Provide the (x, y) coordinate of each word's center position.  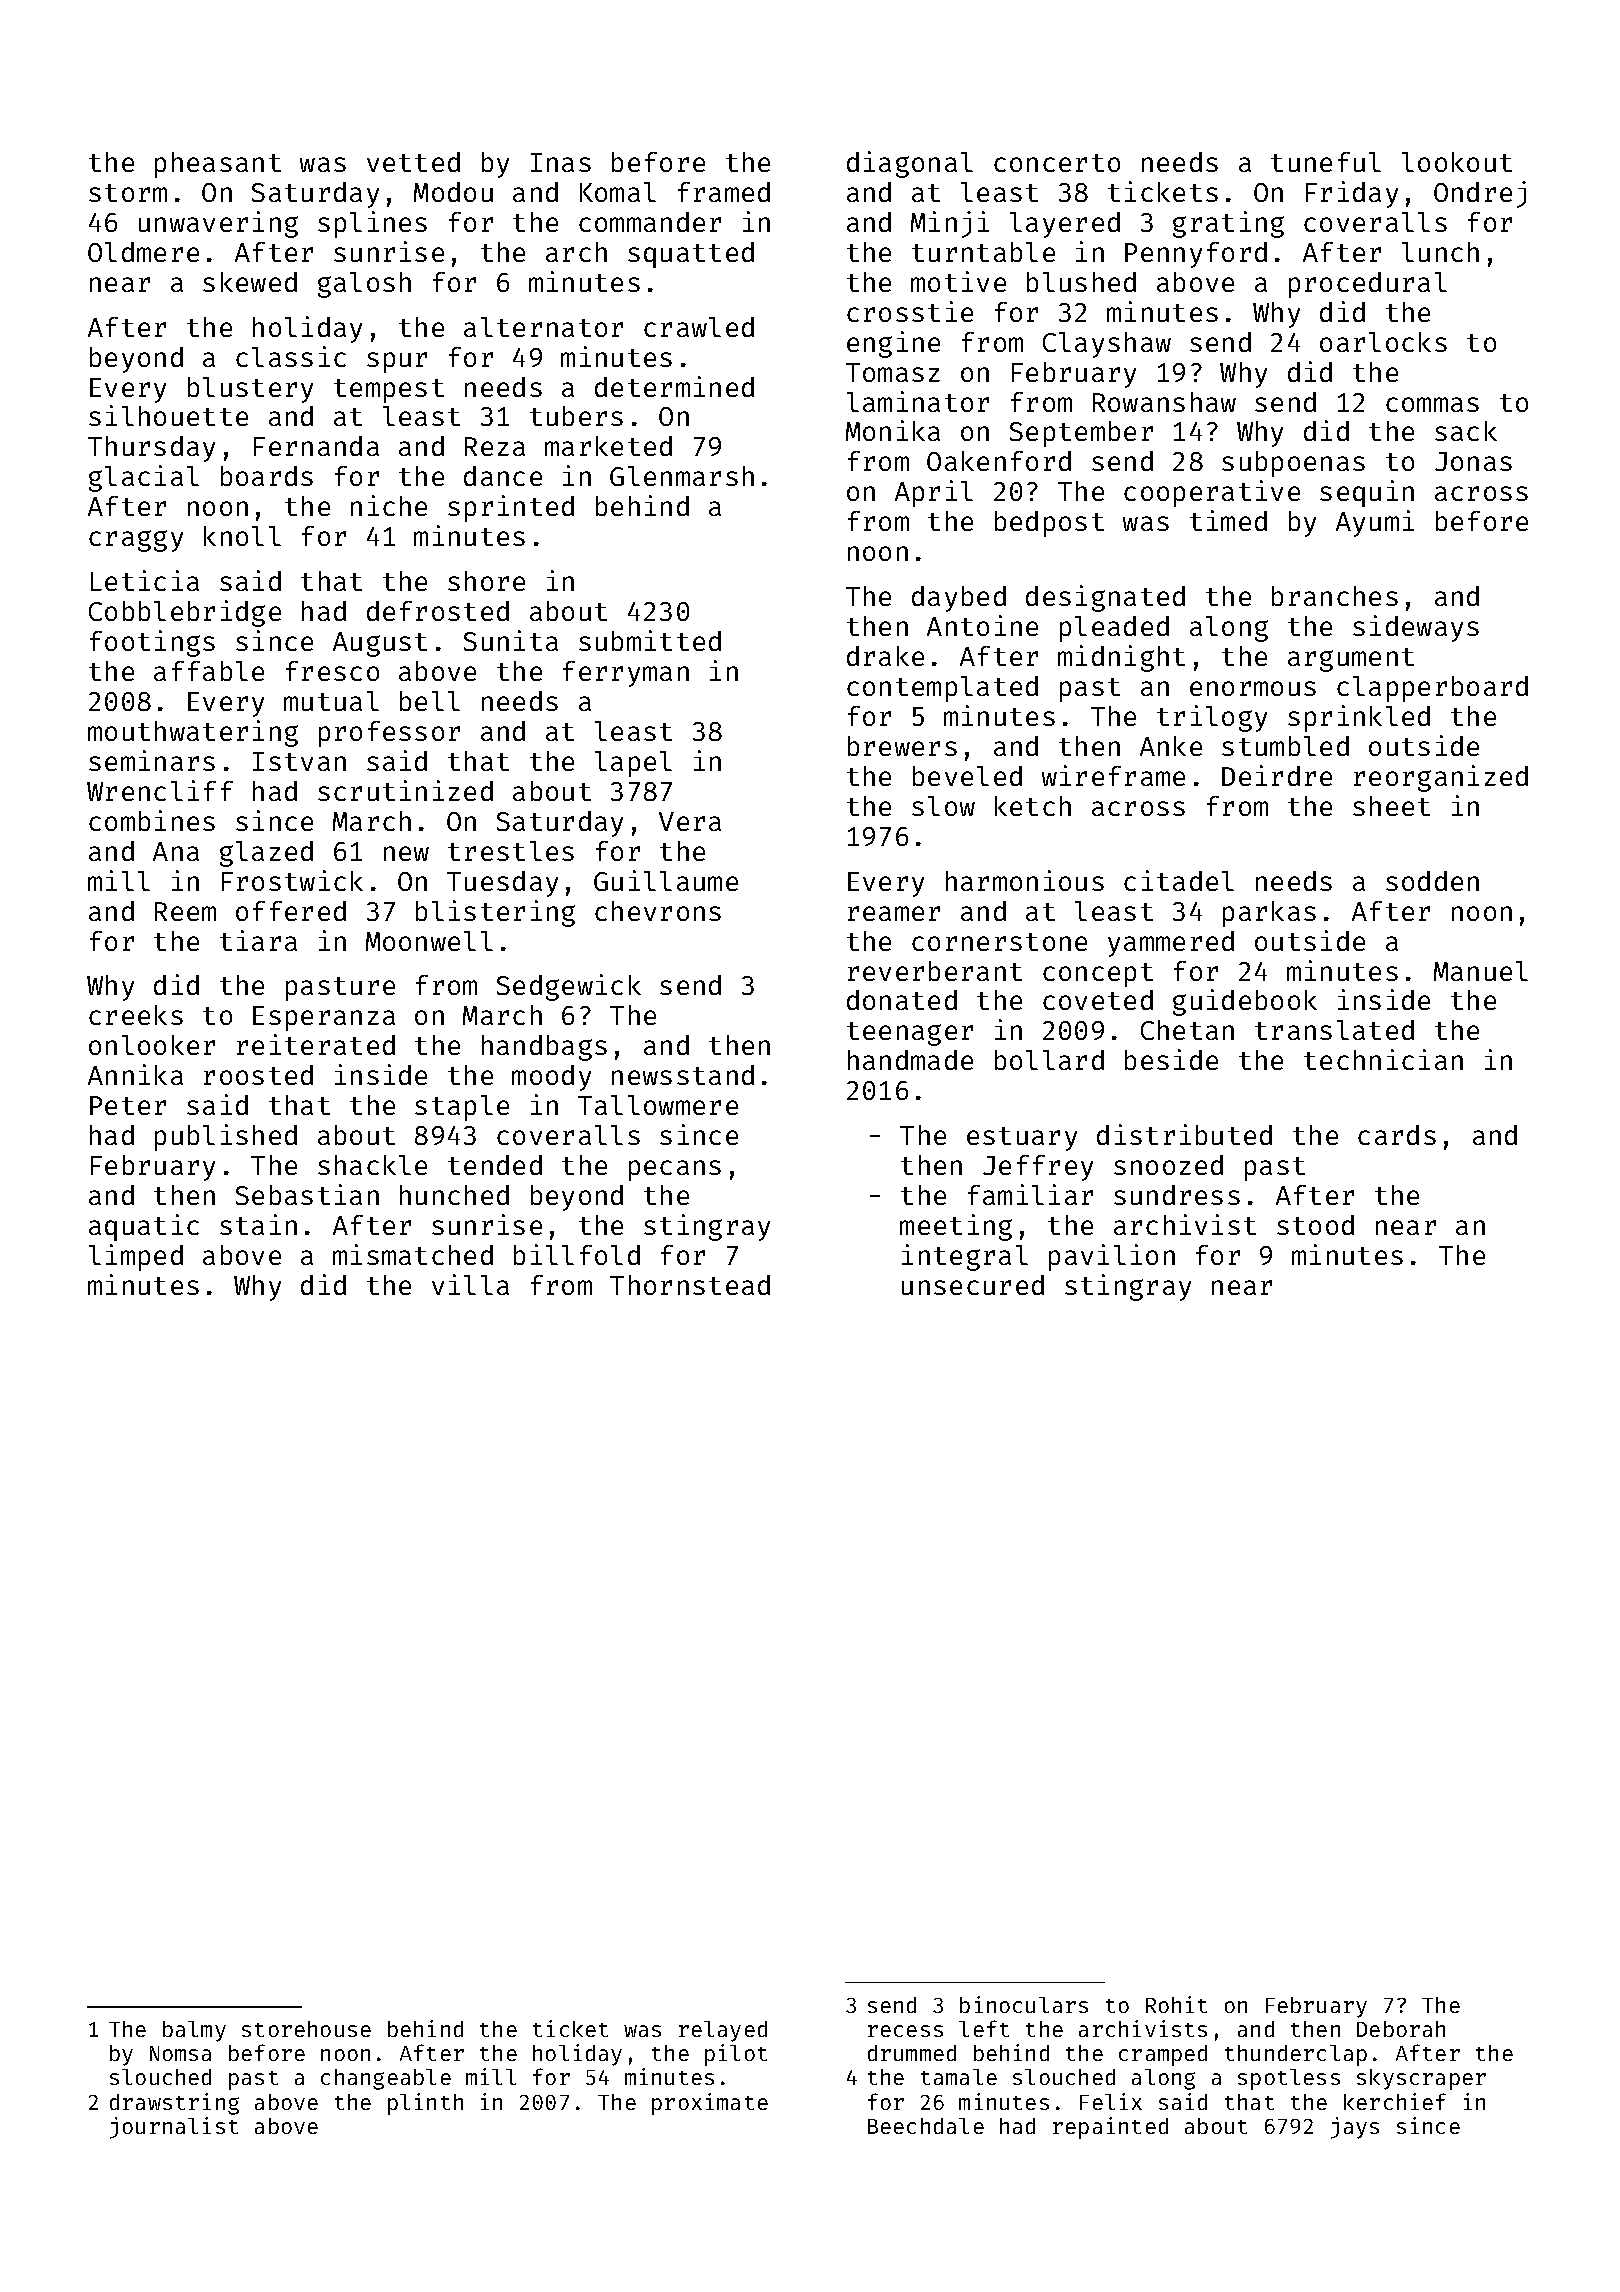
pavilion (1112, 1257)
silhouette (168, 415)
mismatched (413, 1254)
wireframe (1113, 775)
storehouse (306, 2029)
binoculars (1024, 2004)
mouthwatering (193, 733)
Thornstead (690, 1285)
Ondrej (1480, 194)
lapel (633, 764)
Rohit (1176, 2004)
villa (470, 1284)
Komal (618, 192)
